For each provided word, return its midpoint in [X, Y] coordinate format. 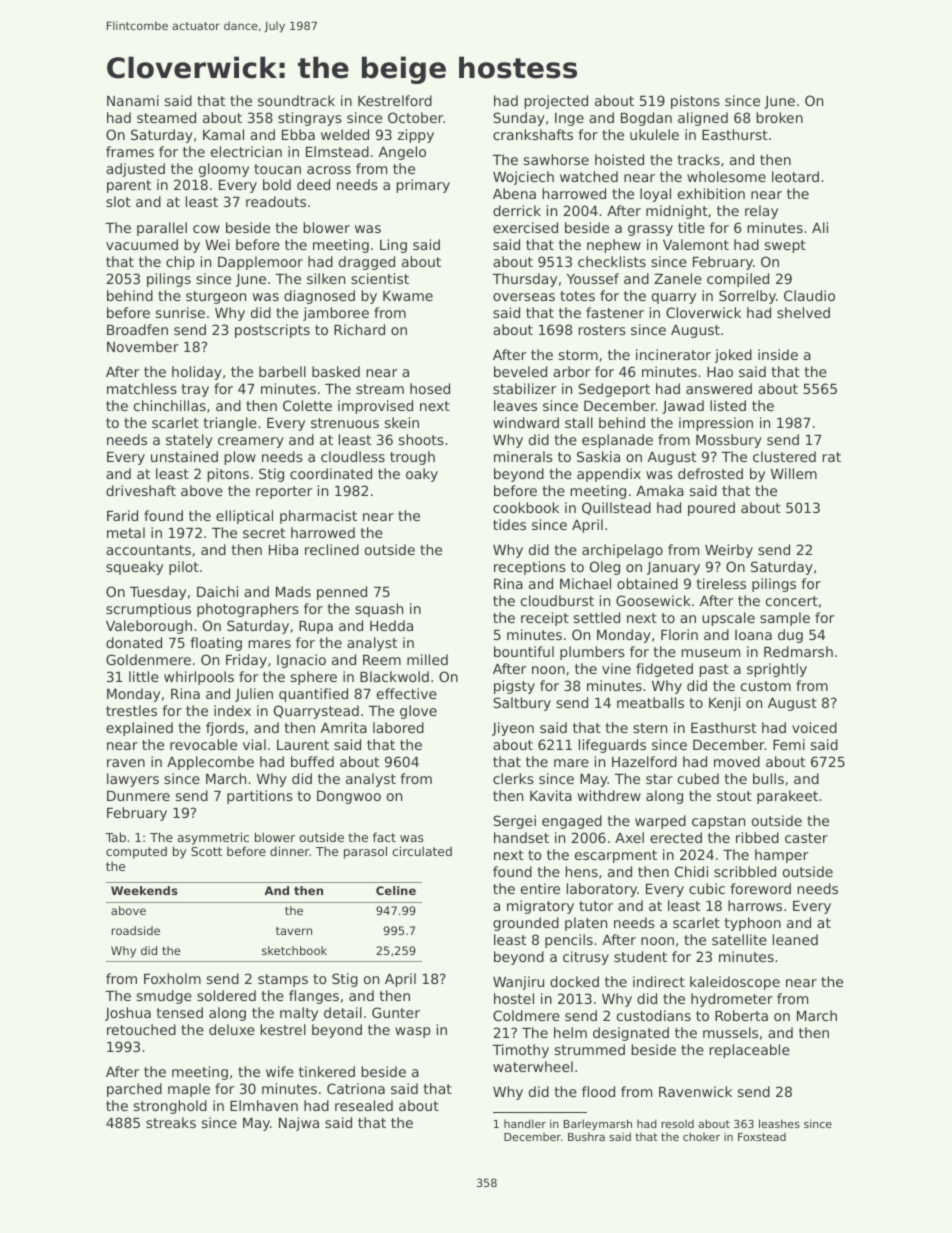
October [415, 117]
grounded [526, 924]
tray [195, 390]
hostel [514, 998]
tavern [294, 931]
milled [427, 659]
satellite [739, 939]
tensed [179, 1012]
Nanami [133, 100]
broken [780, 117]
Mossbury [729, 441]
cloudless [353, 456]
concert [792, 601]
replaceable [750, 1051]
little [144, 676]
